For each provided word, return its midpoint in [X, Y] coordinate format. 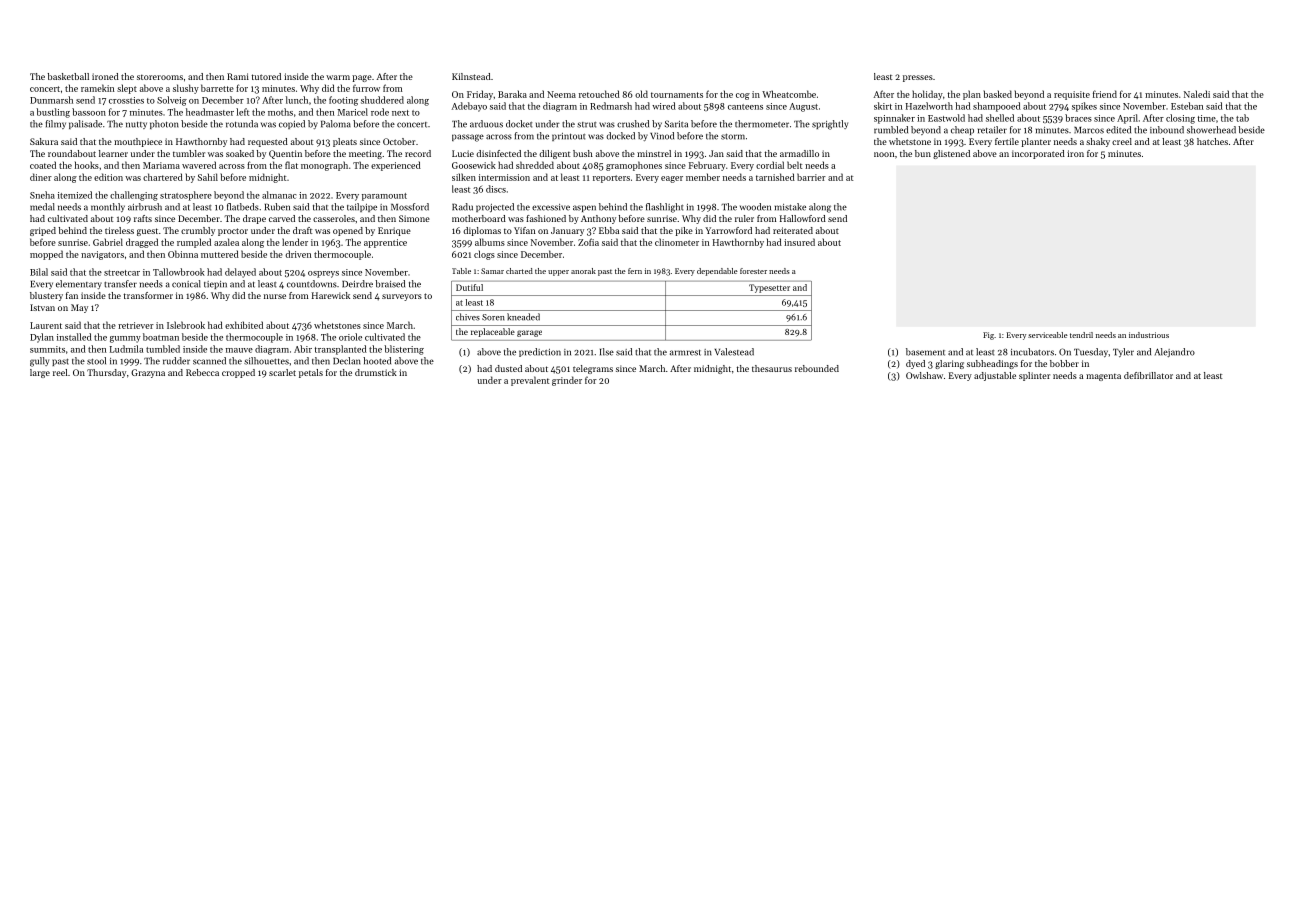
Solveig [172, 101]
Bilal [39, 272]
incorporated [1038, 154]
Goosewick [474, 165]
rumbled [891, 130]
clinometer [677, 242]
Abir [303, 349]
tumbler [189, 153]
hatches [1212, 141]
